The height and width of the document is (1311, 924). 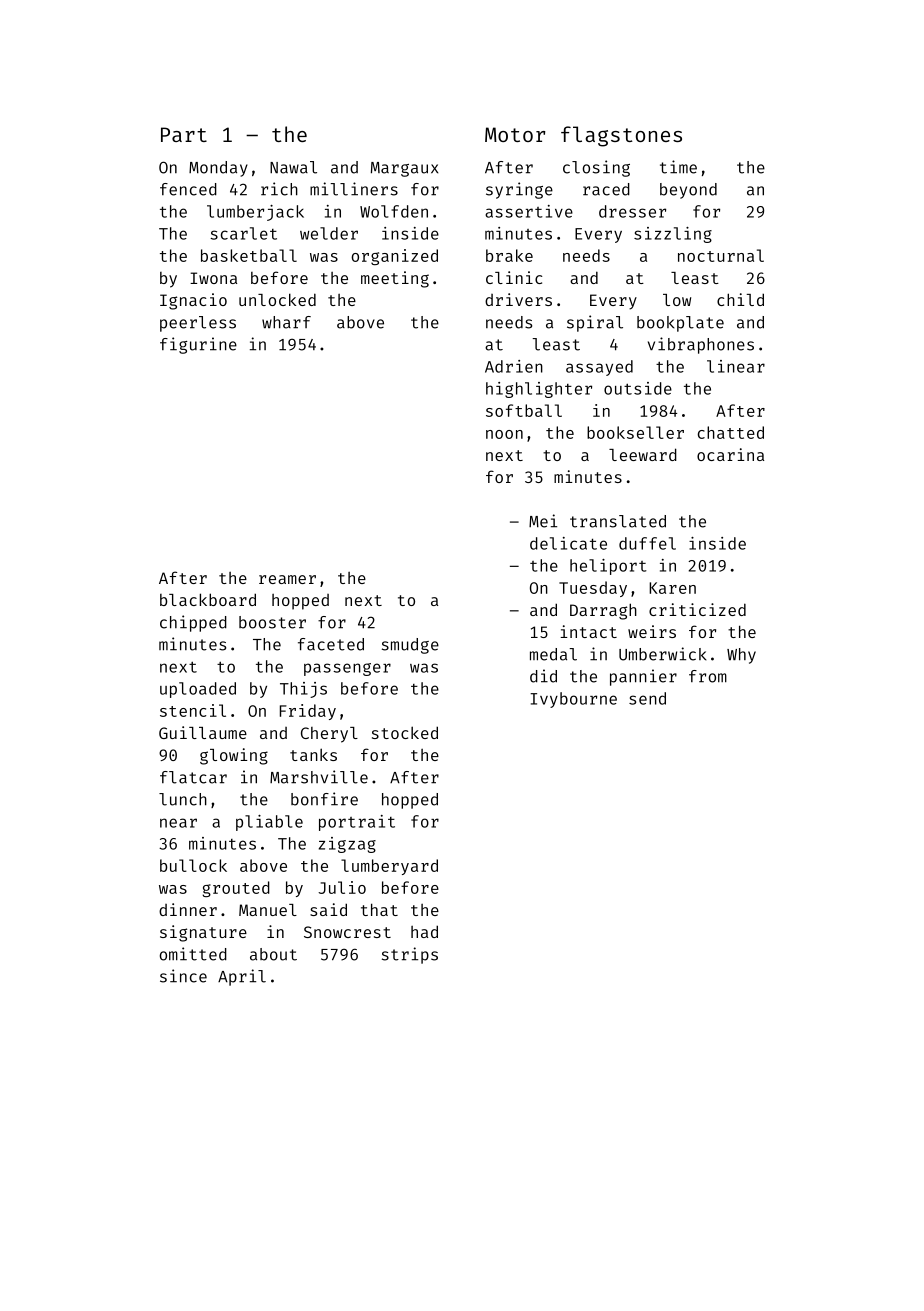 I want to click on bookplate, so click(x=680, y=324).
